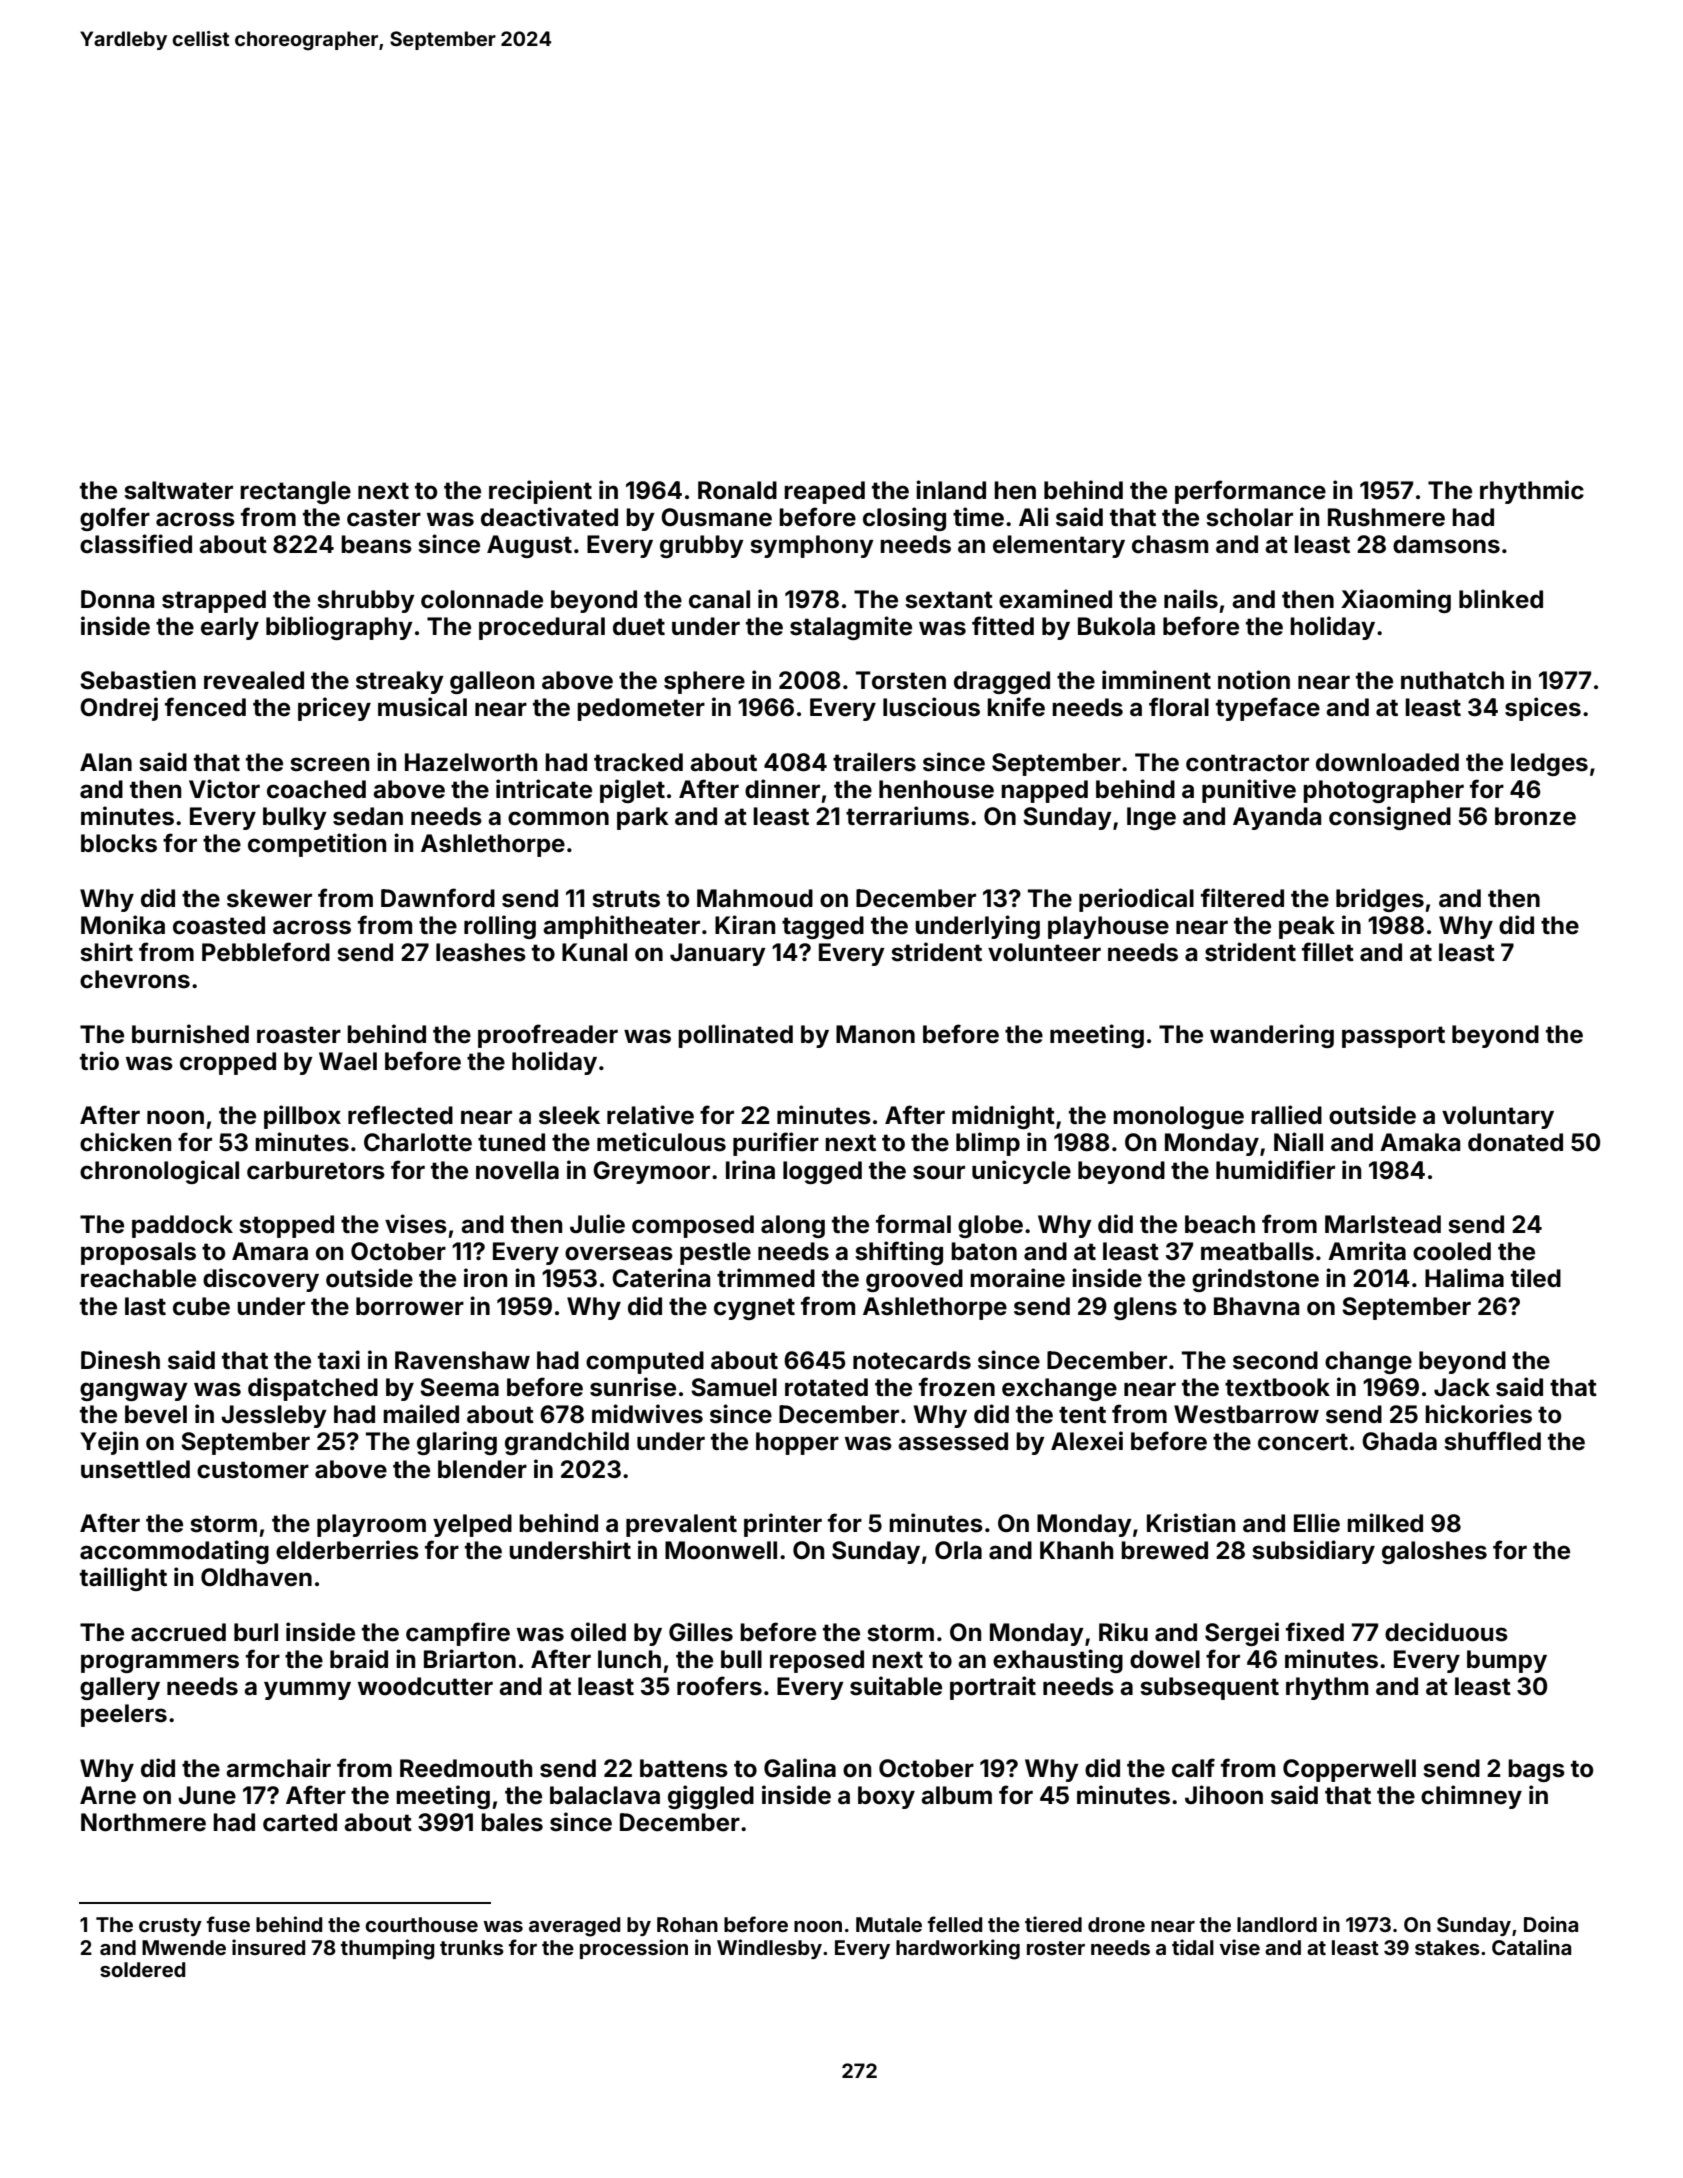  What do you see at coordinates (316, 1170) in the screenshot?
I see `carburetors` at bounding box center [316, 1170].
